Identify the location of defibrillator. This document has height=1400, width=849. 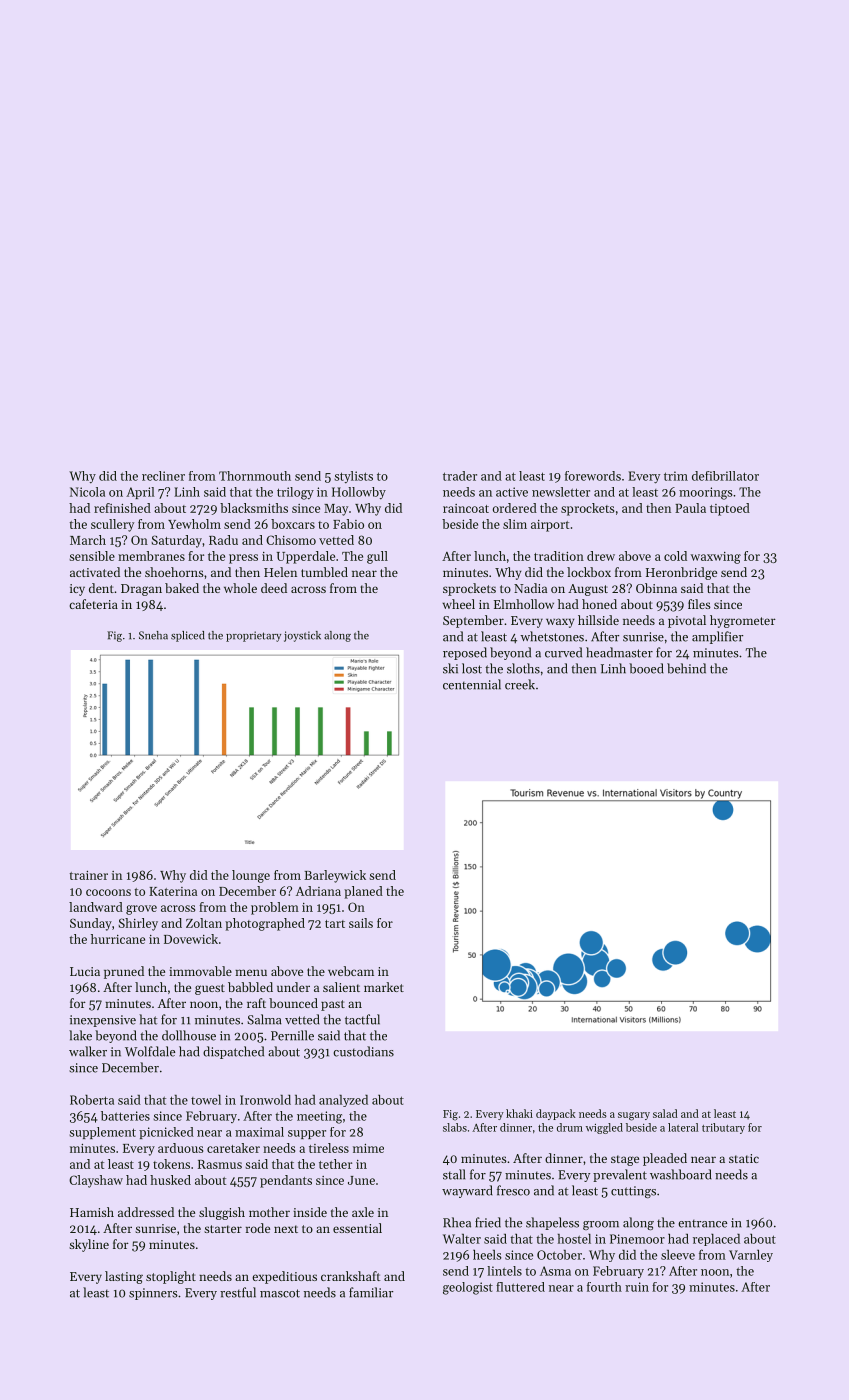
(725, 476).
